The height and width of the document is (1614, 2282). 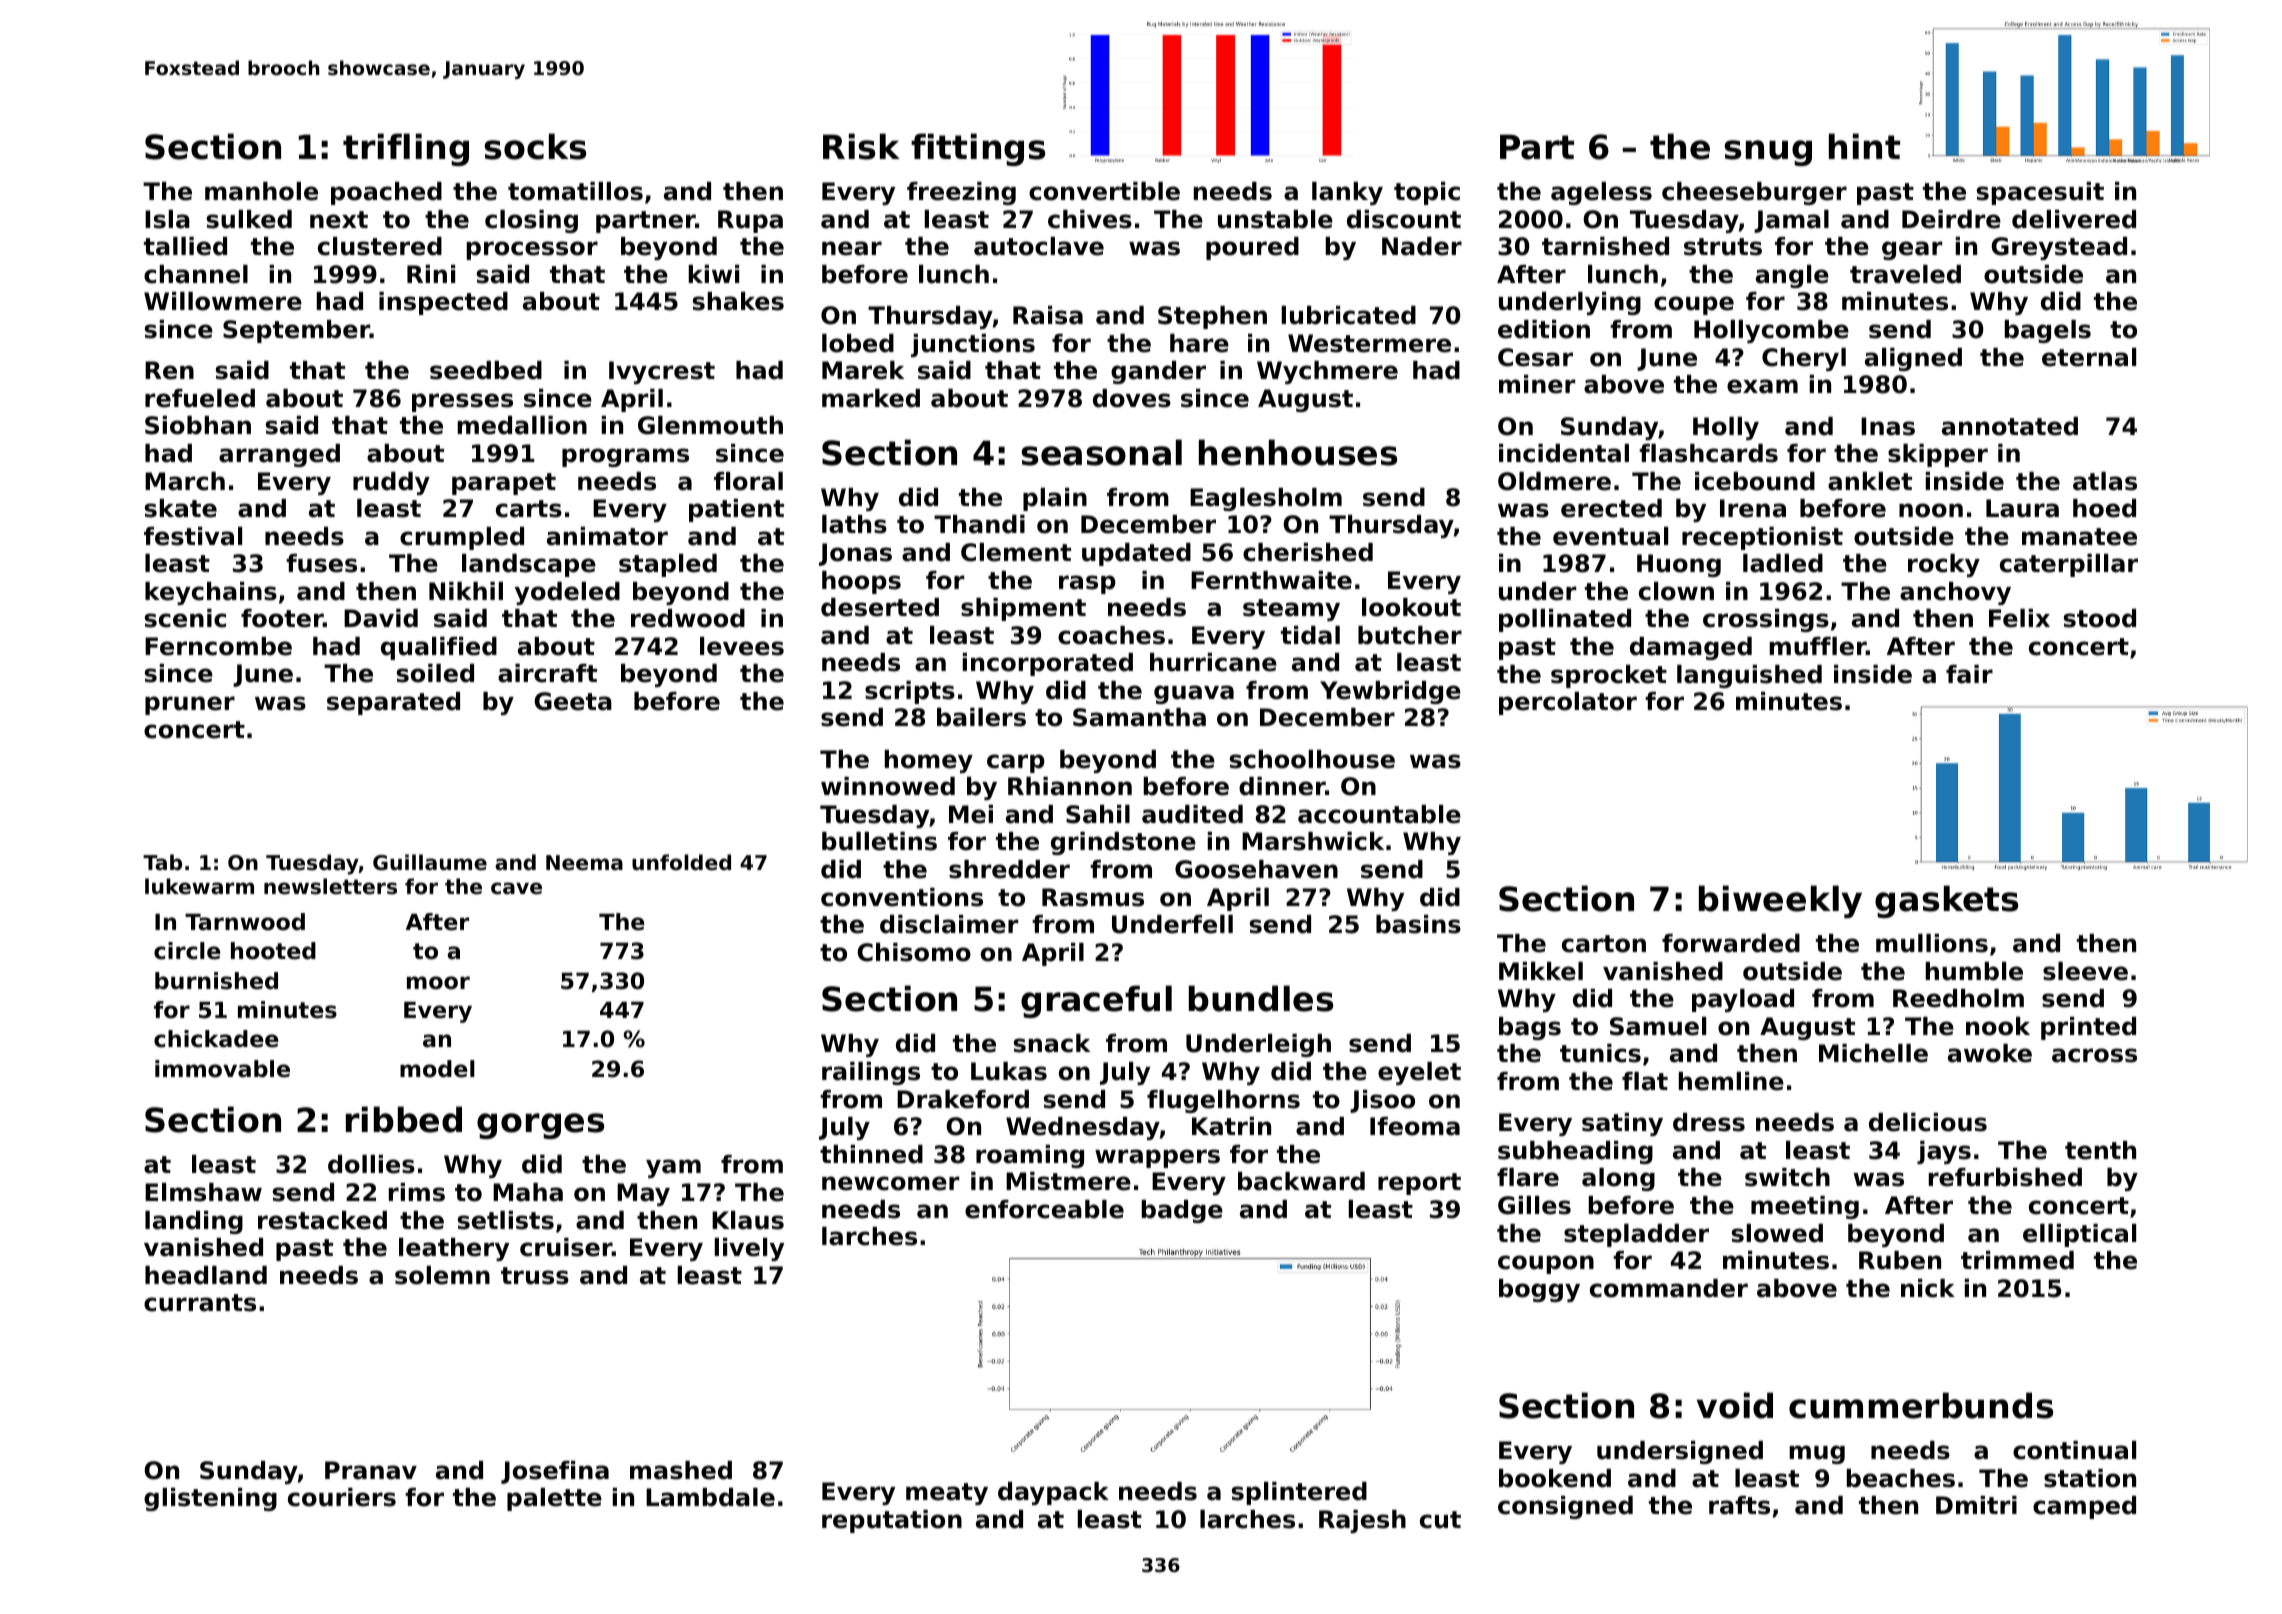 I want to click on fittings, so click(x=978, y=149).
